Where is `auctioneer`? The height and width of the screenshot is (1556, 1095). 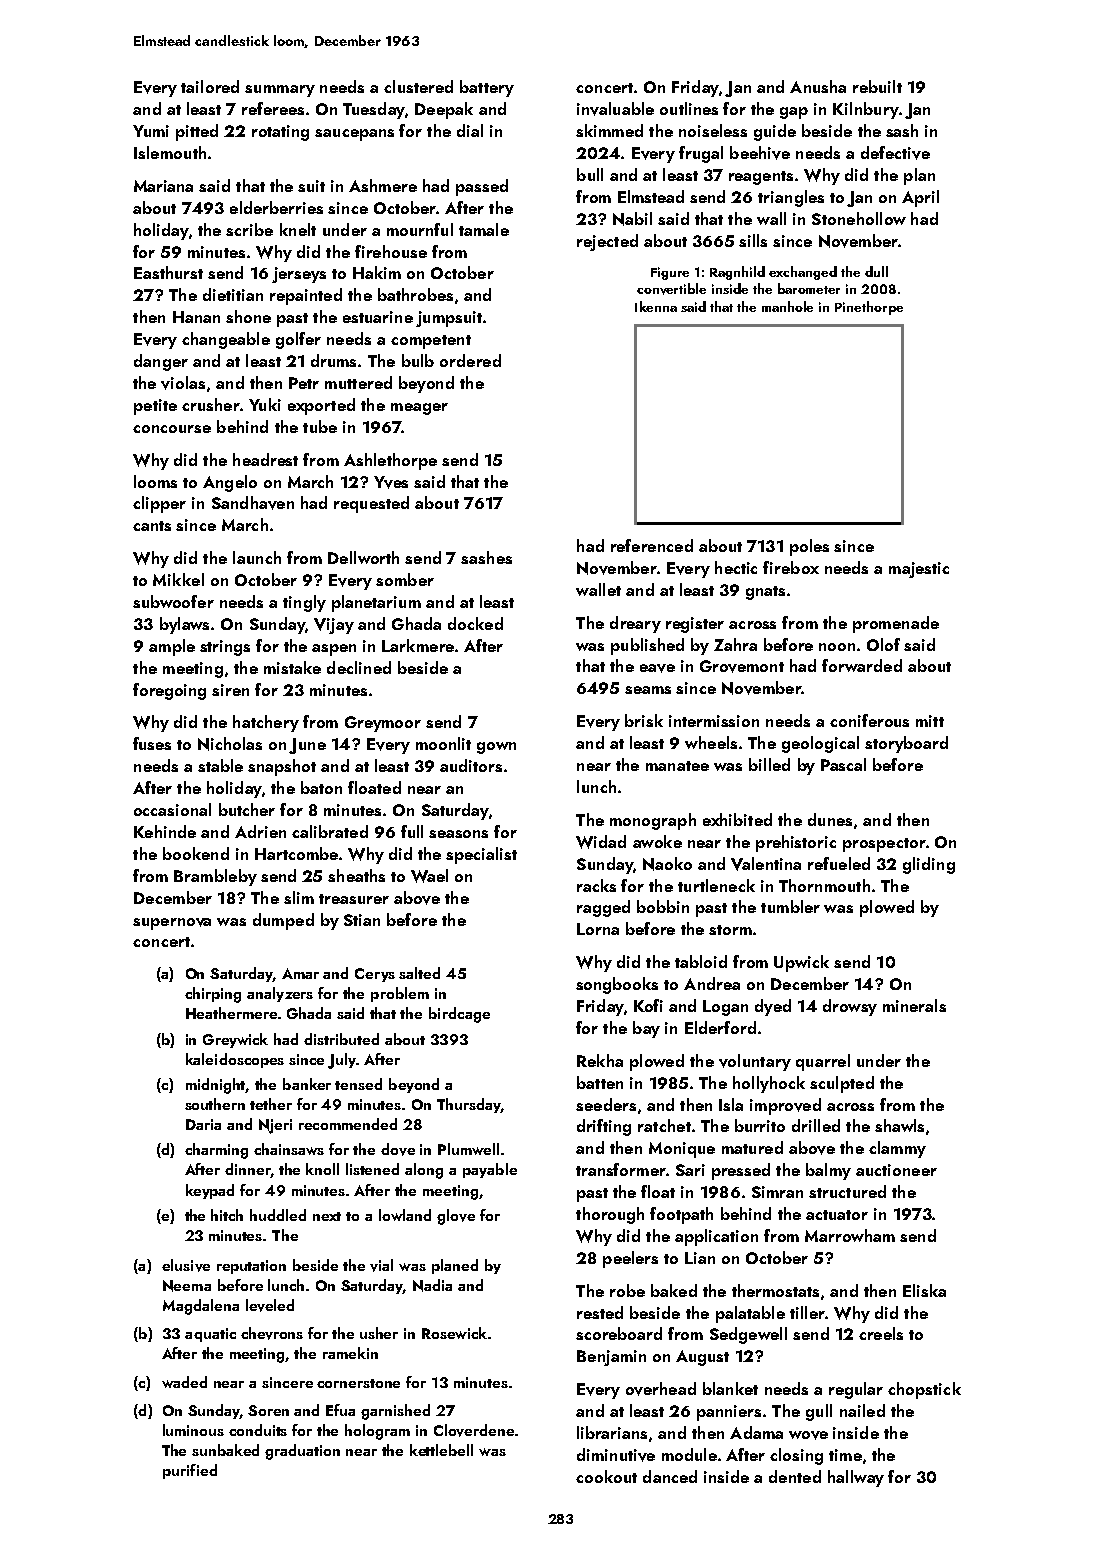
auctioneer is located at coordinates (896, 1170).
